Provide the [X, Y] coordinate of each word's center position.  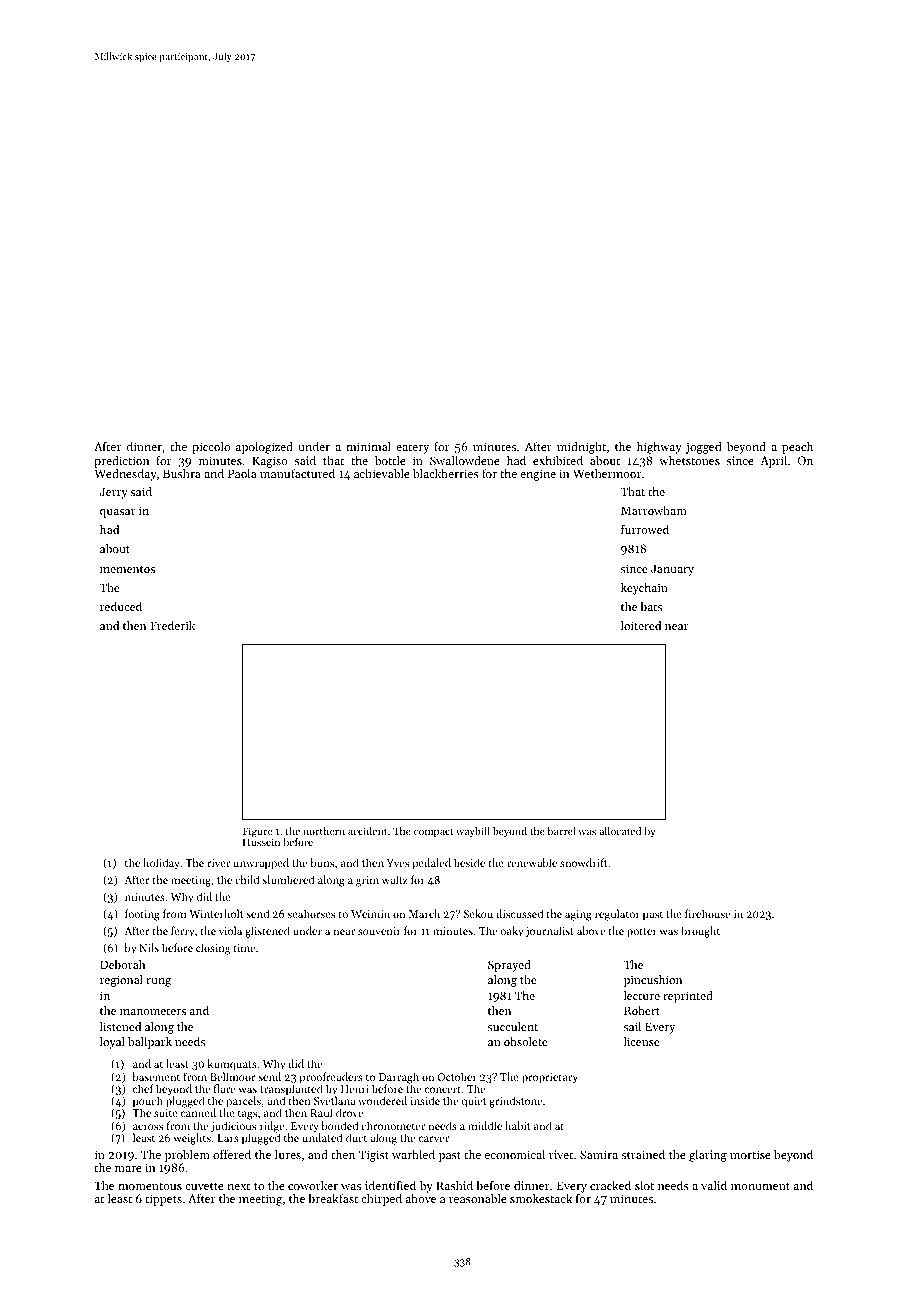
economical [515, 1154]
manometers [153, 1011]
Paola [242, 473]
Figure [257, 832]
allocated [620, 831]
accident [367, 831]
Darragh [399, 1078]
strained [643, 1154]
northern [324, 831]
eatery [412, 449]
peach [797, 448]
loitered [641, 625]
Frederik [172, 625]
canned [198, 1113]
